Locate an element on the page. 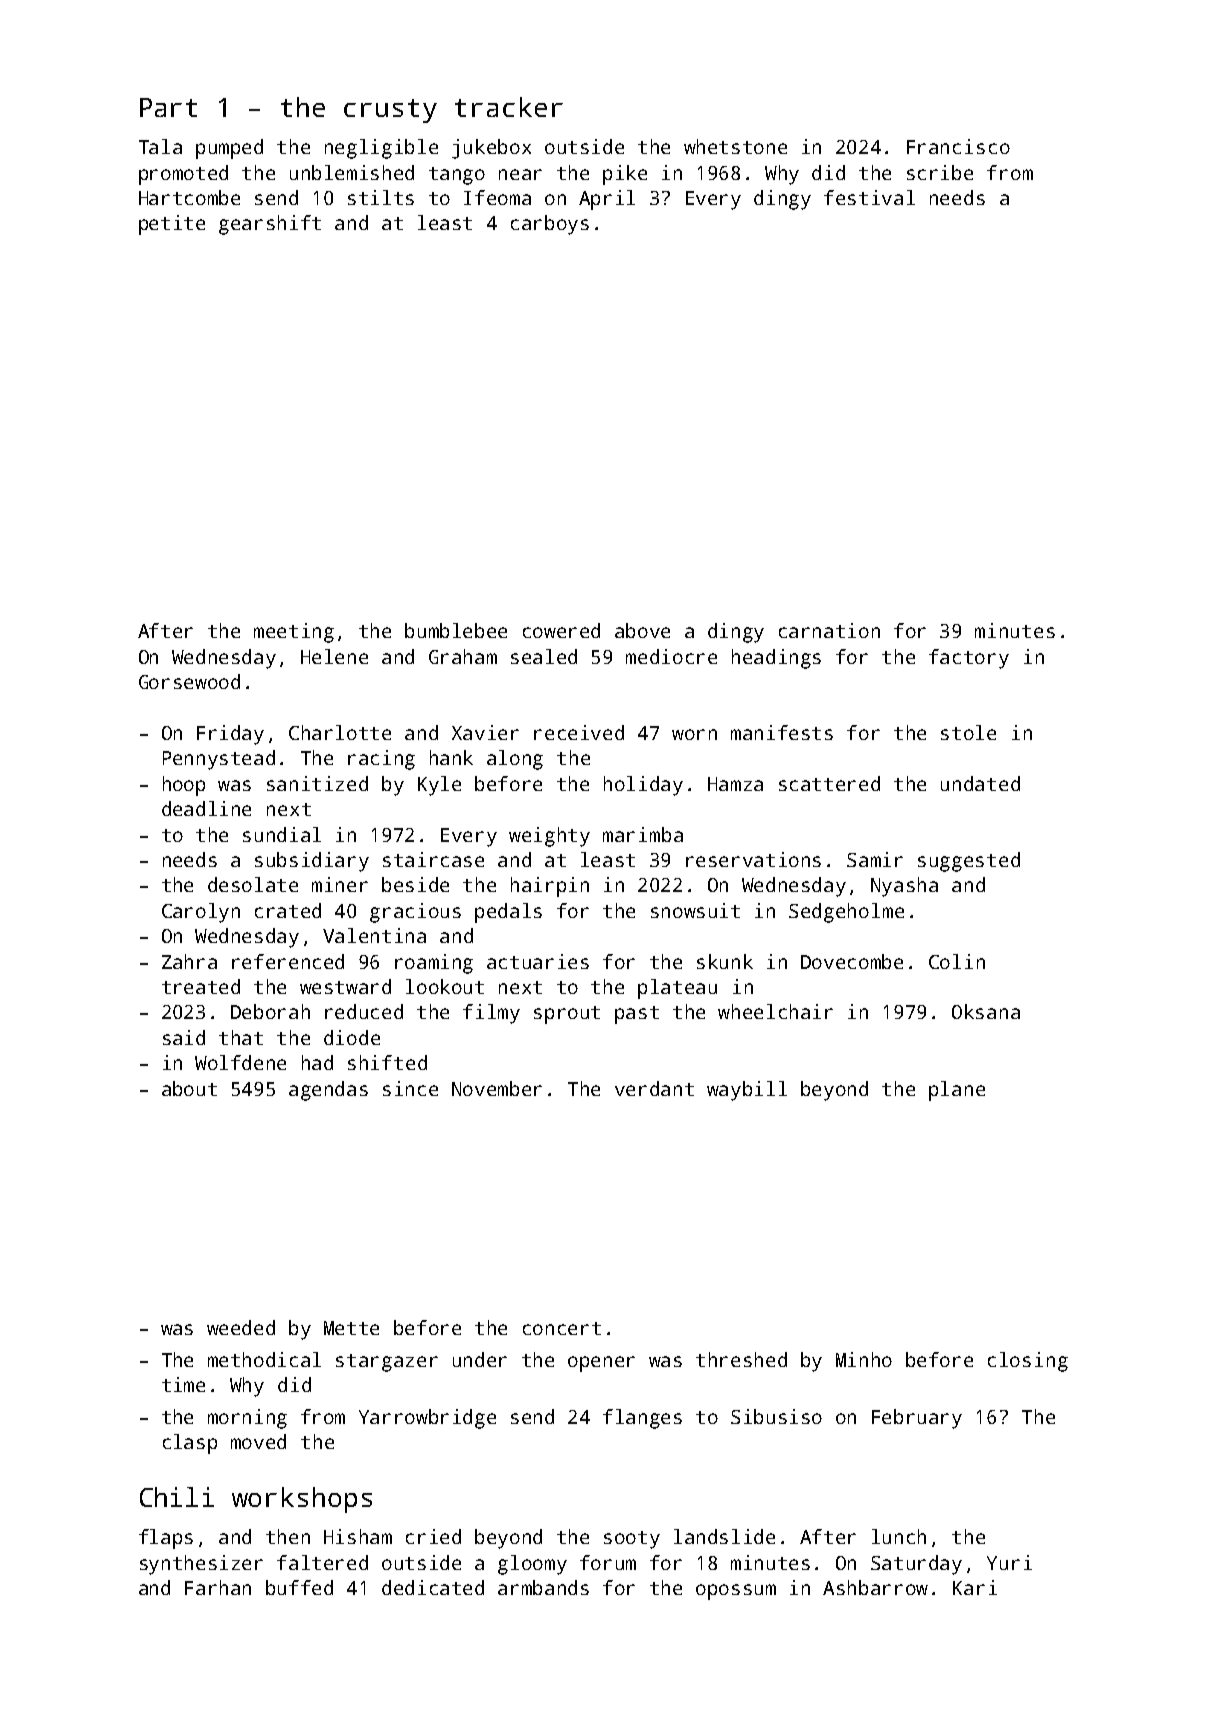  Minho is located at coordinates (864, 1359).
